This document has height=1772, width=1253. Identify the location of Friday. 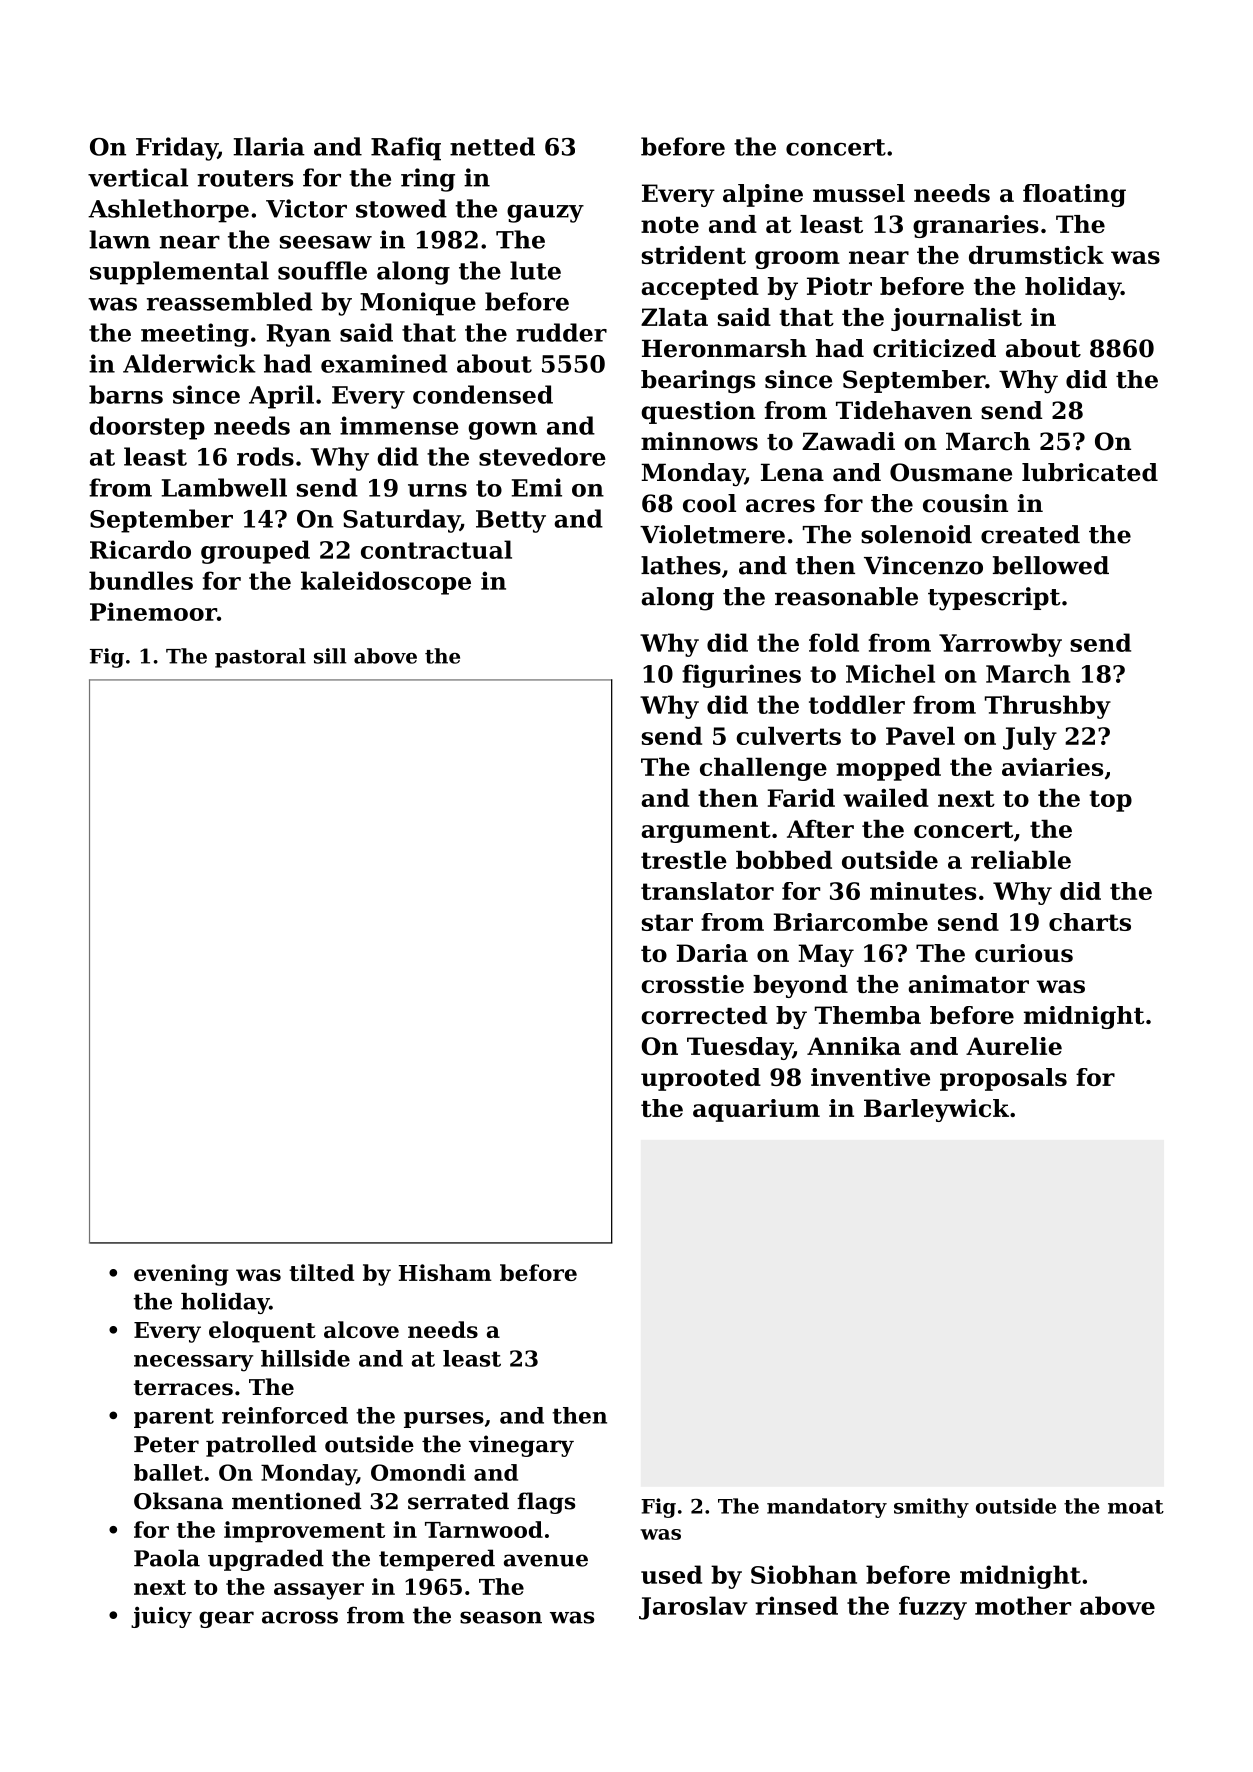
(177, 149).
